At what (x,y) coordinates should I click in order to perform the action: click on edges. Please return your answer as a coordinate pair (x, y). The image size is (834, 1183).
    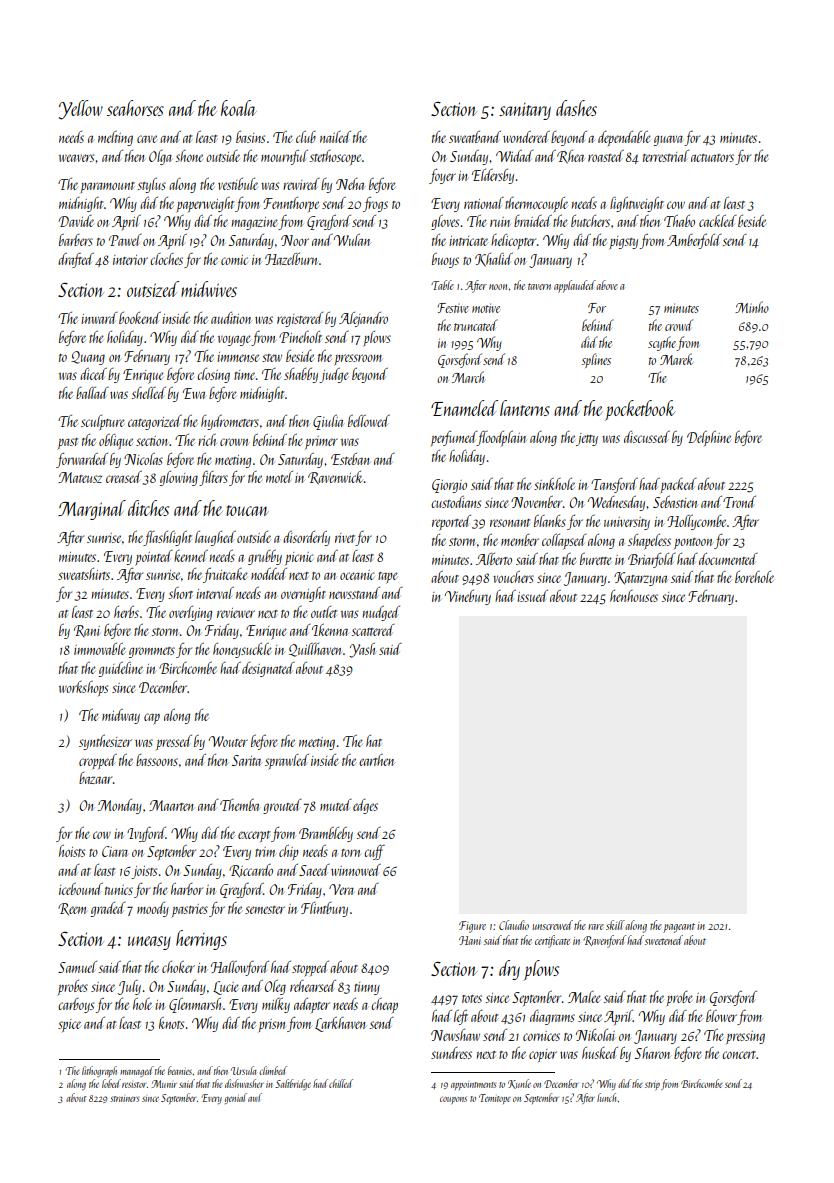
    Looking at the image, I should click on (365, 806).
